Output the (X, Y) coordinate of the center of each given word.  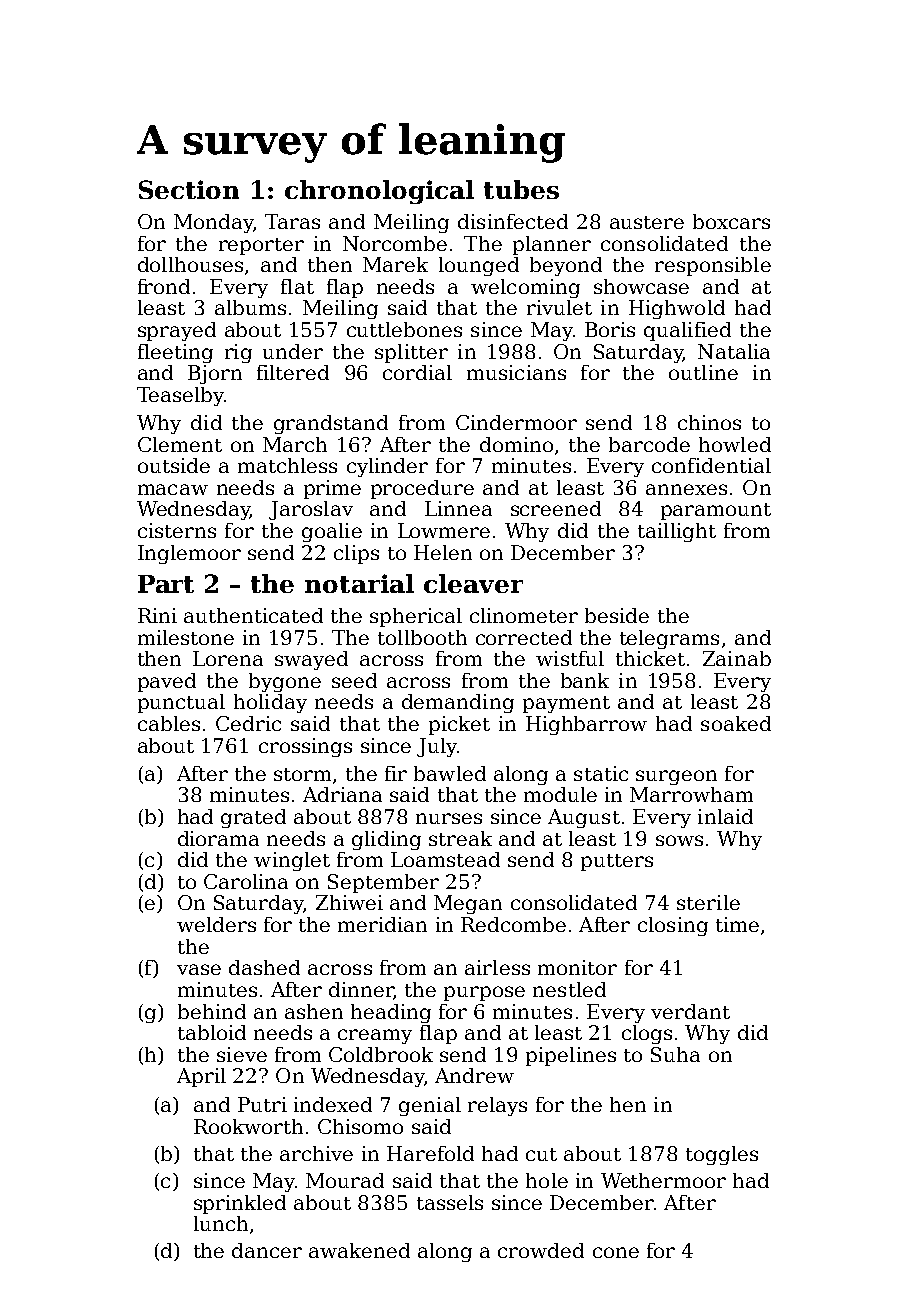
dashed (264, 967)
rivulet (559, 307)
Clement (180, 444)
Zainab (737, 658)
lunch (221, 1223)
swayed (311, 660)
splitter (411, 353)
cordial (417, 372)
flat (297, 286)
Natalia (734, 351)
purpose (484, 993)
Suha (675, 1054)
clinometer (524, 615)
